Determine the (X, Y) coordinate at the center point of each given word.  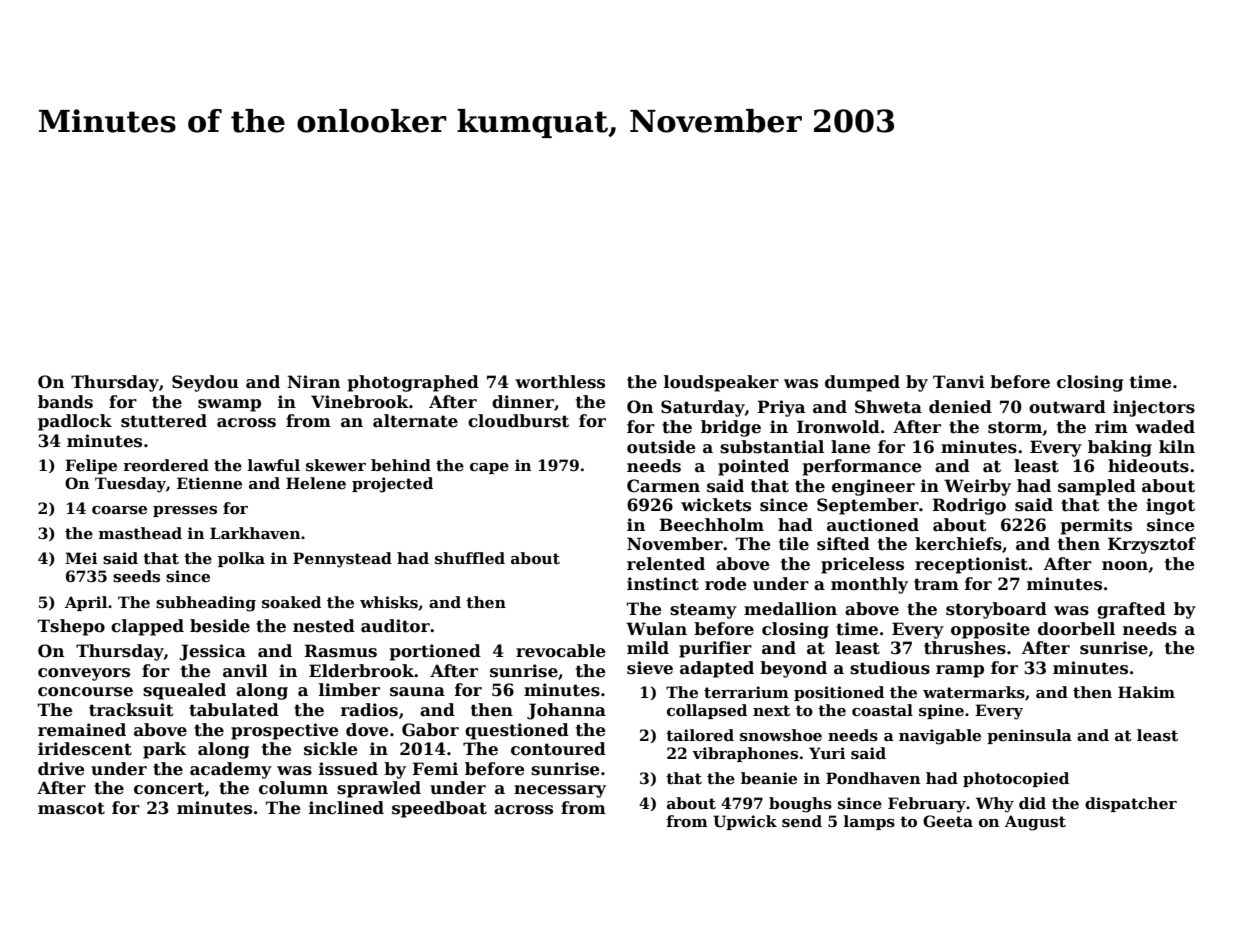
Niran (313, 381)
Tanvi (959, 381)
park (165, 750)
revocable (561, 651)
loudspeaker (721, 383)
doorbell (1076, 629)
